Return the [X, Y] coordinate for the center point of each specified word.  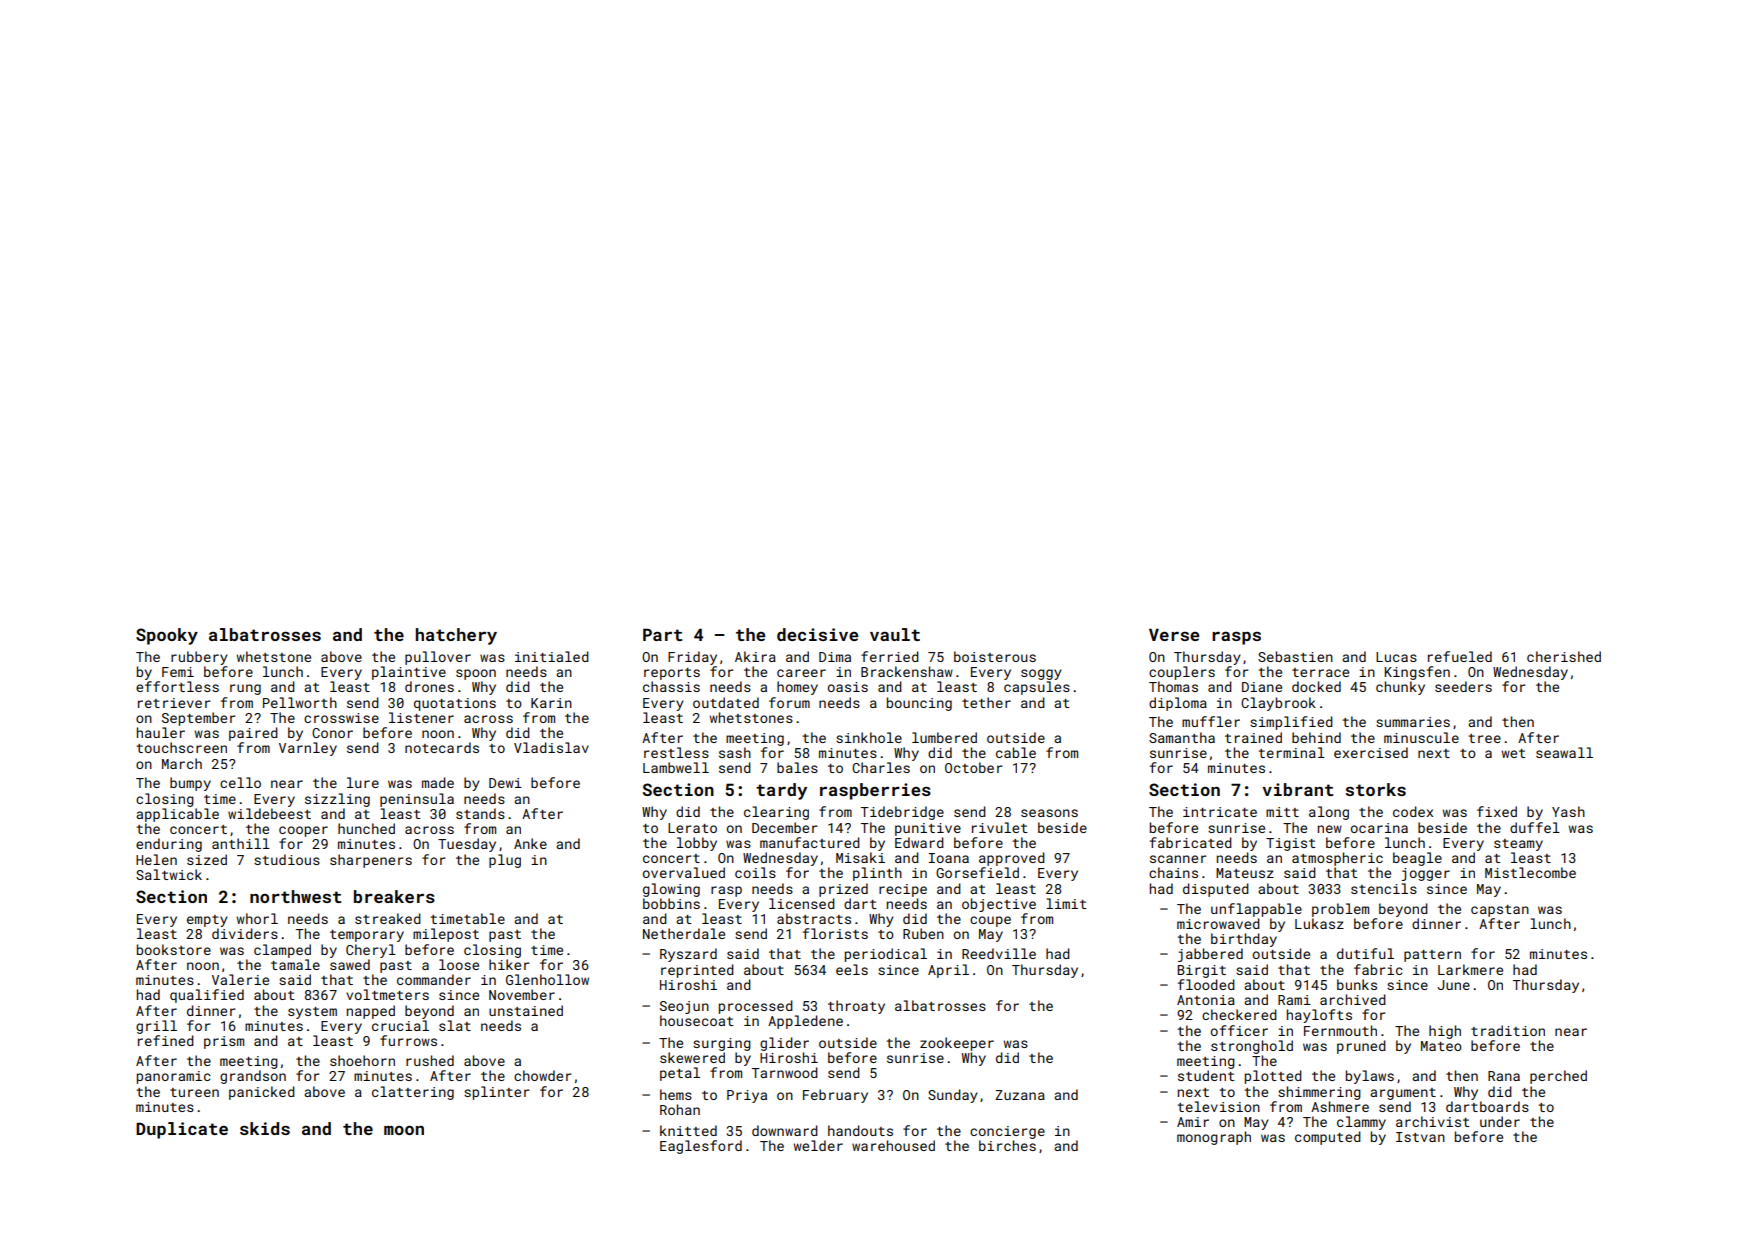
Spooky [167, 636]
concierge [1007, 1132]
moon [404, 1130]
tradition [1508, 1030]
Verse [1174, 634]
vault [895, 634]
